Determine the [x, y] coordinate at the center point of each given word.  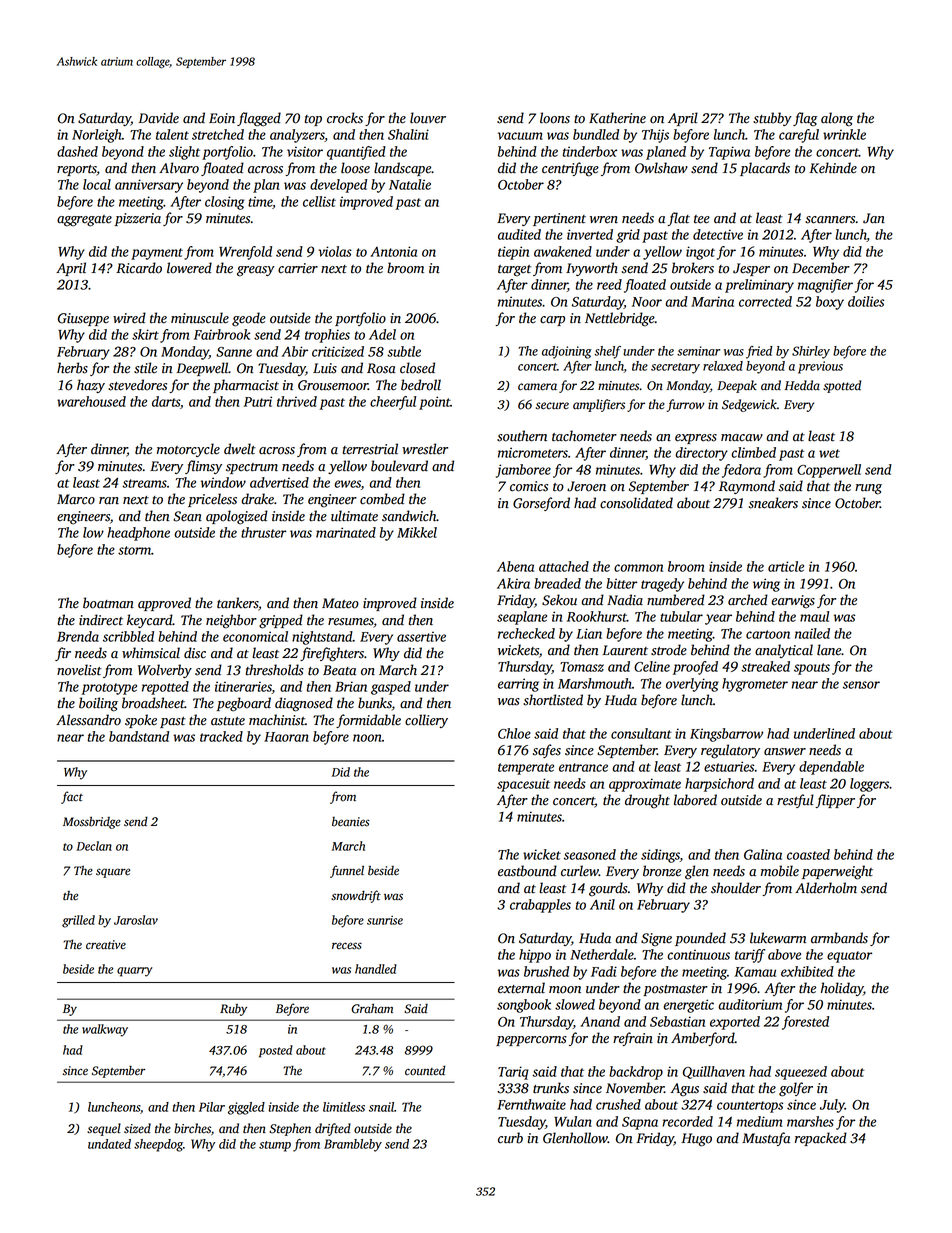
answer [785, 752]
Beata [339, 670]
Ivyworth [592, 269]
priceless [212, 500]
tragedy [662, 585]
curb [510, 1138]
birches [192, 1128]
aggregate [84, 221]
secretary [675, 368]
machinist [277, 720]
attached [564, 566]
